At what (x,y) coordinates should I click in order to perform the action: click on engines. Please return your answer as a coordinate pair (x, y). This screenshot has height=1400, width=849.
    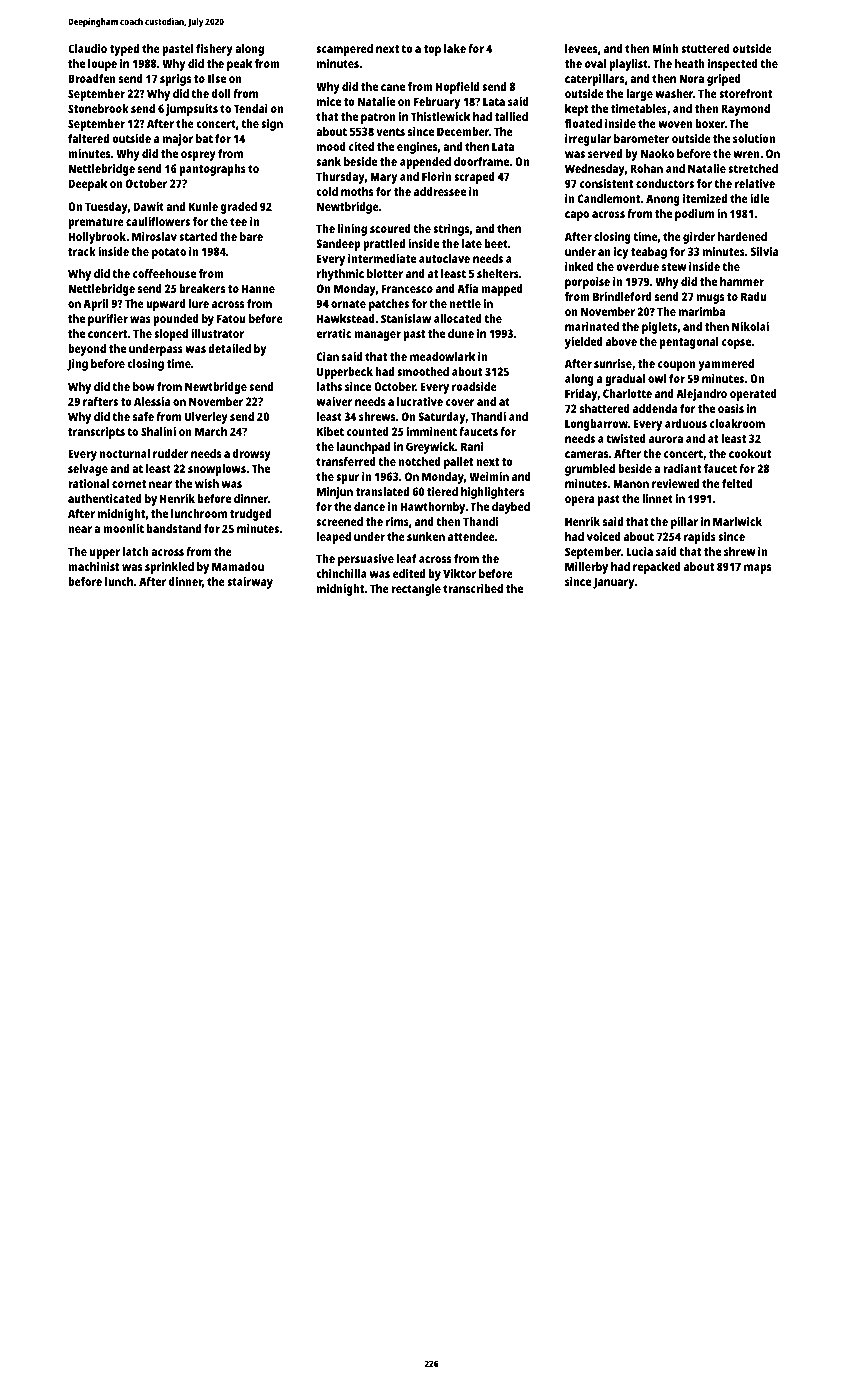
    Looking at the image, I should click on (417, 148).
